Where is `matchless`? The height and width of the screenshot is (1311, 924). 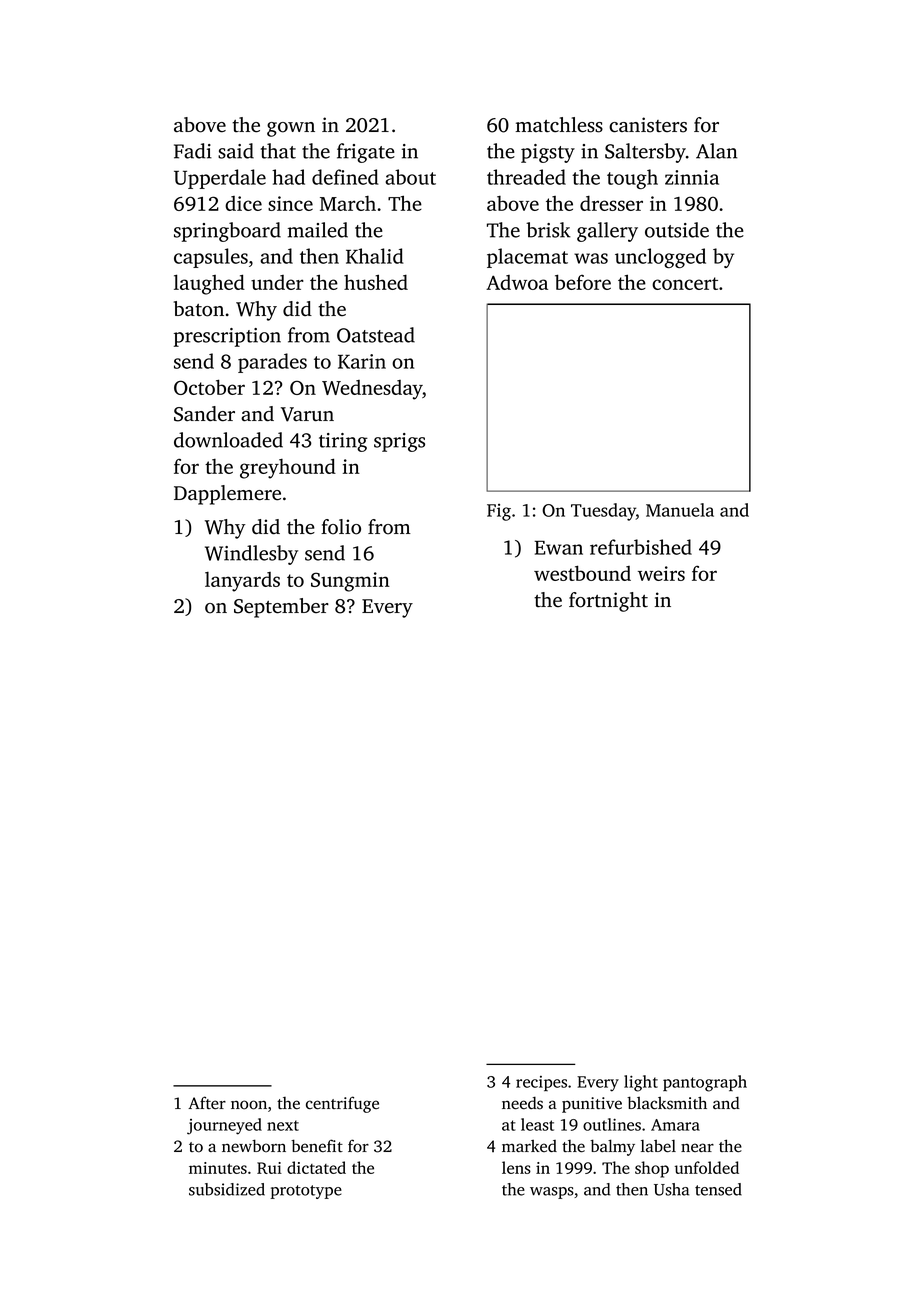
matchless is located at coordinates (559, 125).
